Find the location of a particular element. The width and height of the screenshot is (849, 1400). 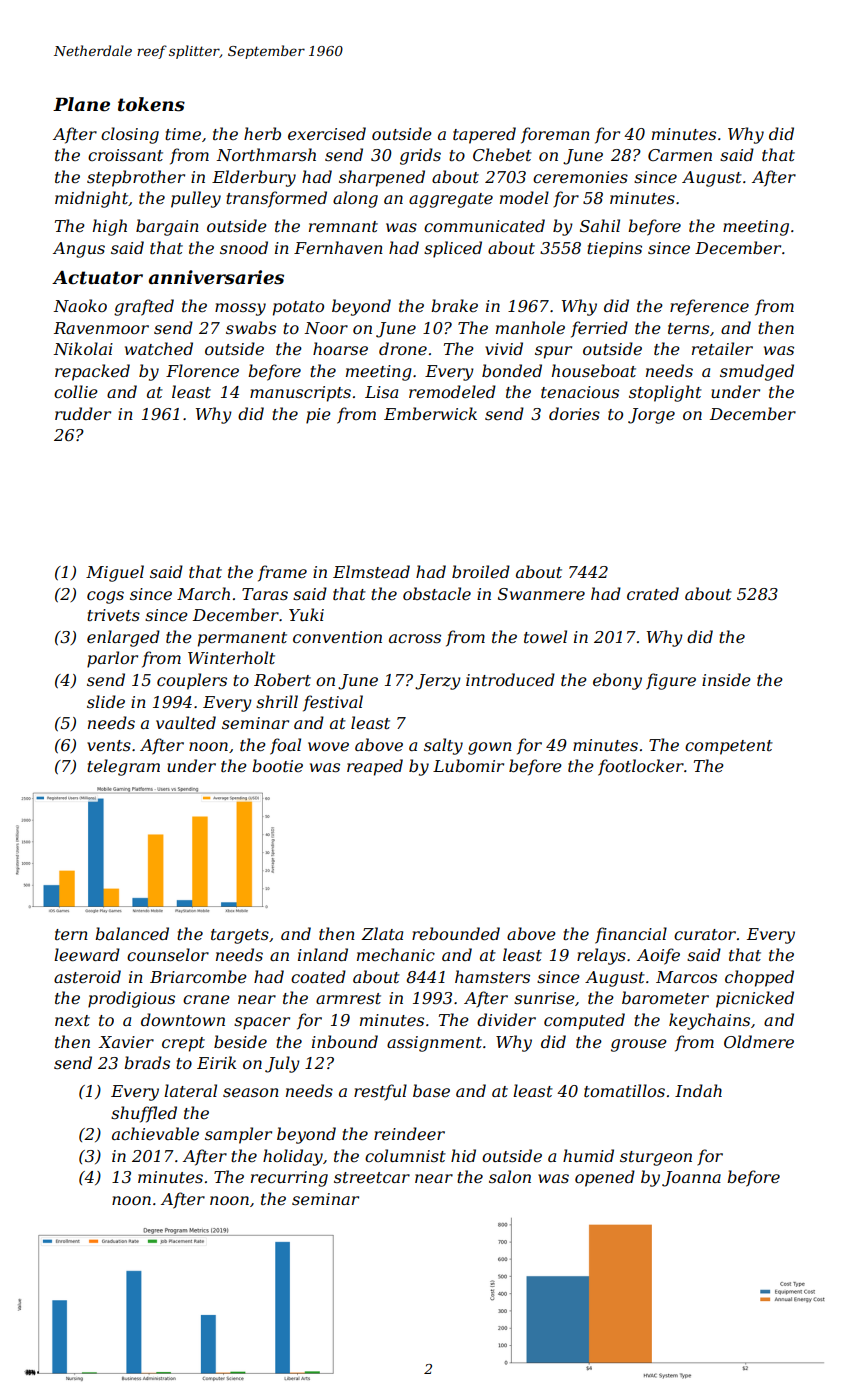

tokens is located at coordinates (151, 104).
